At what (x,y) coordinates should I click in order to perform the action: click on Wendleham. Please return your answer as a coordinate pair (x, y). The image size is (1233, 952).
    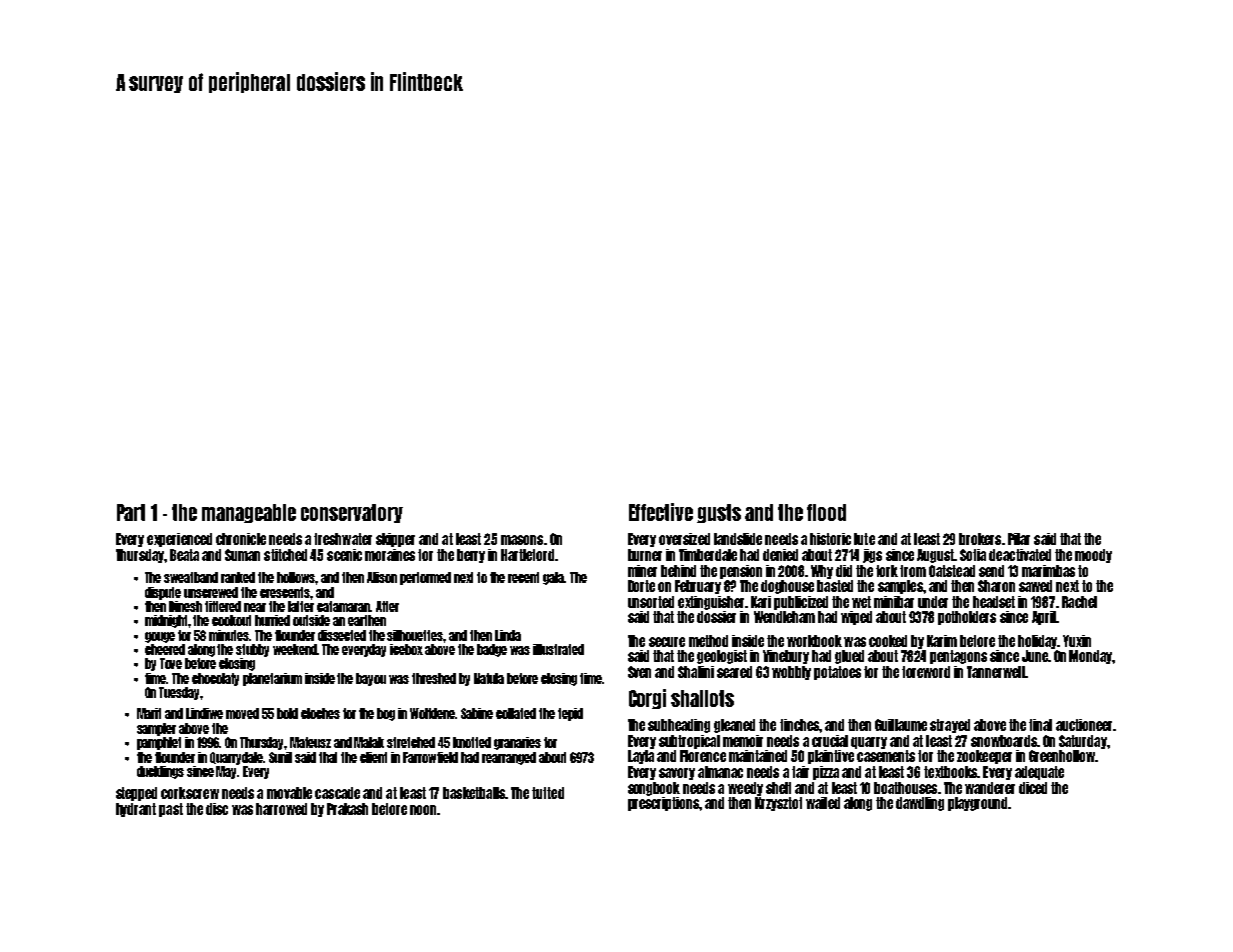
    Looking at the image, I should click on (784, 617).
